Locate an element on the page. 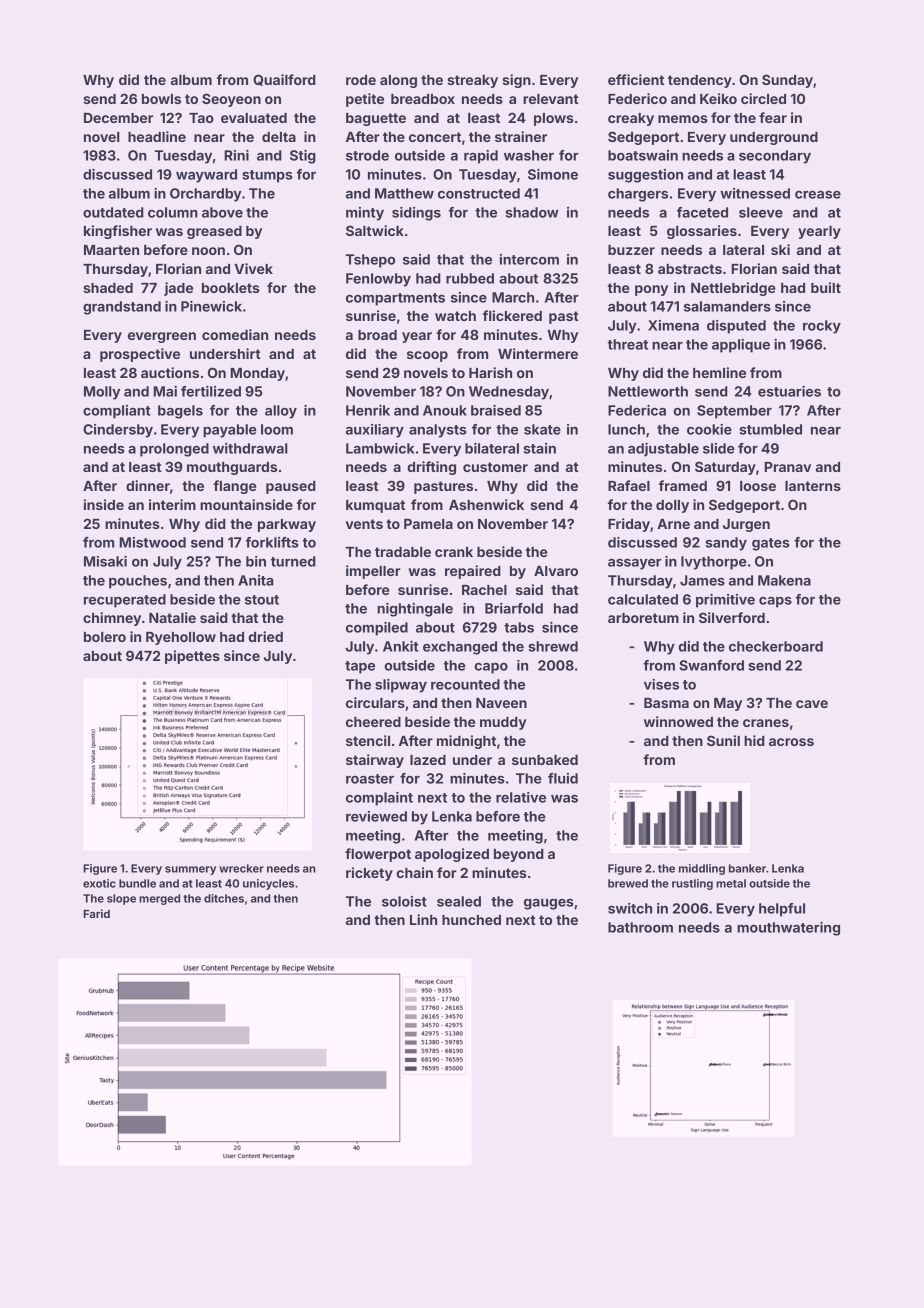  efficient is located at coordinates (636, 79).
